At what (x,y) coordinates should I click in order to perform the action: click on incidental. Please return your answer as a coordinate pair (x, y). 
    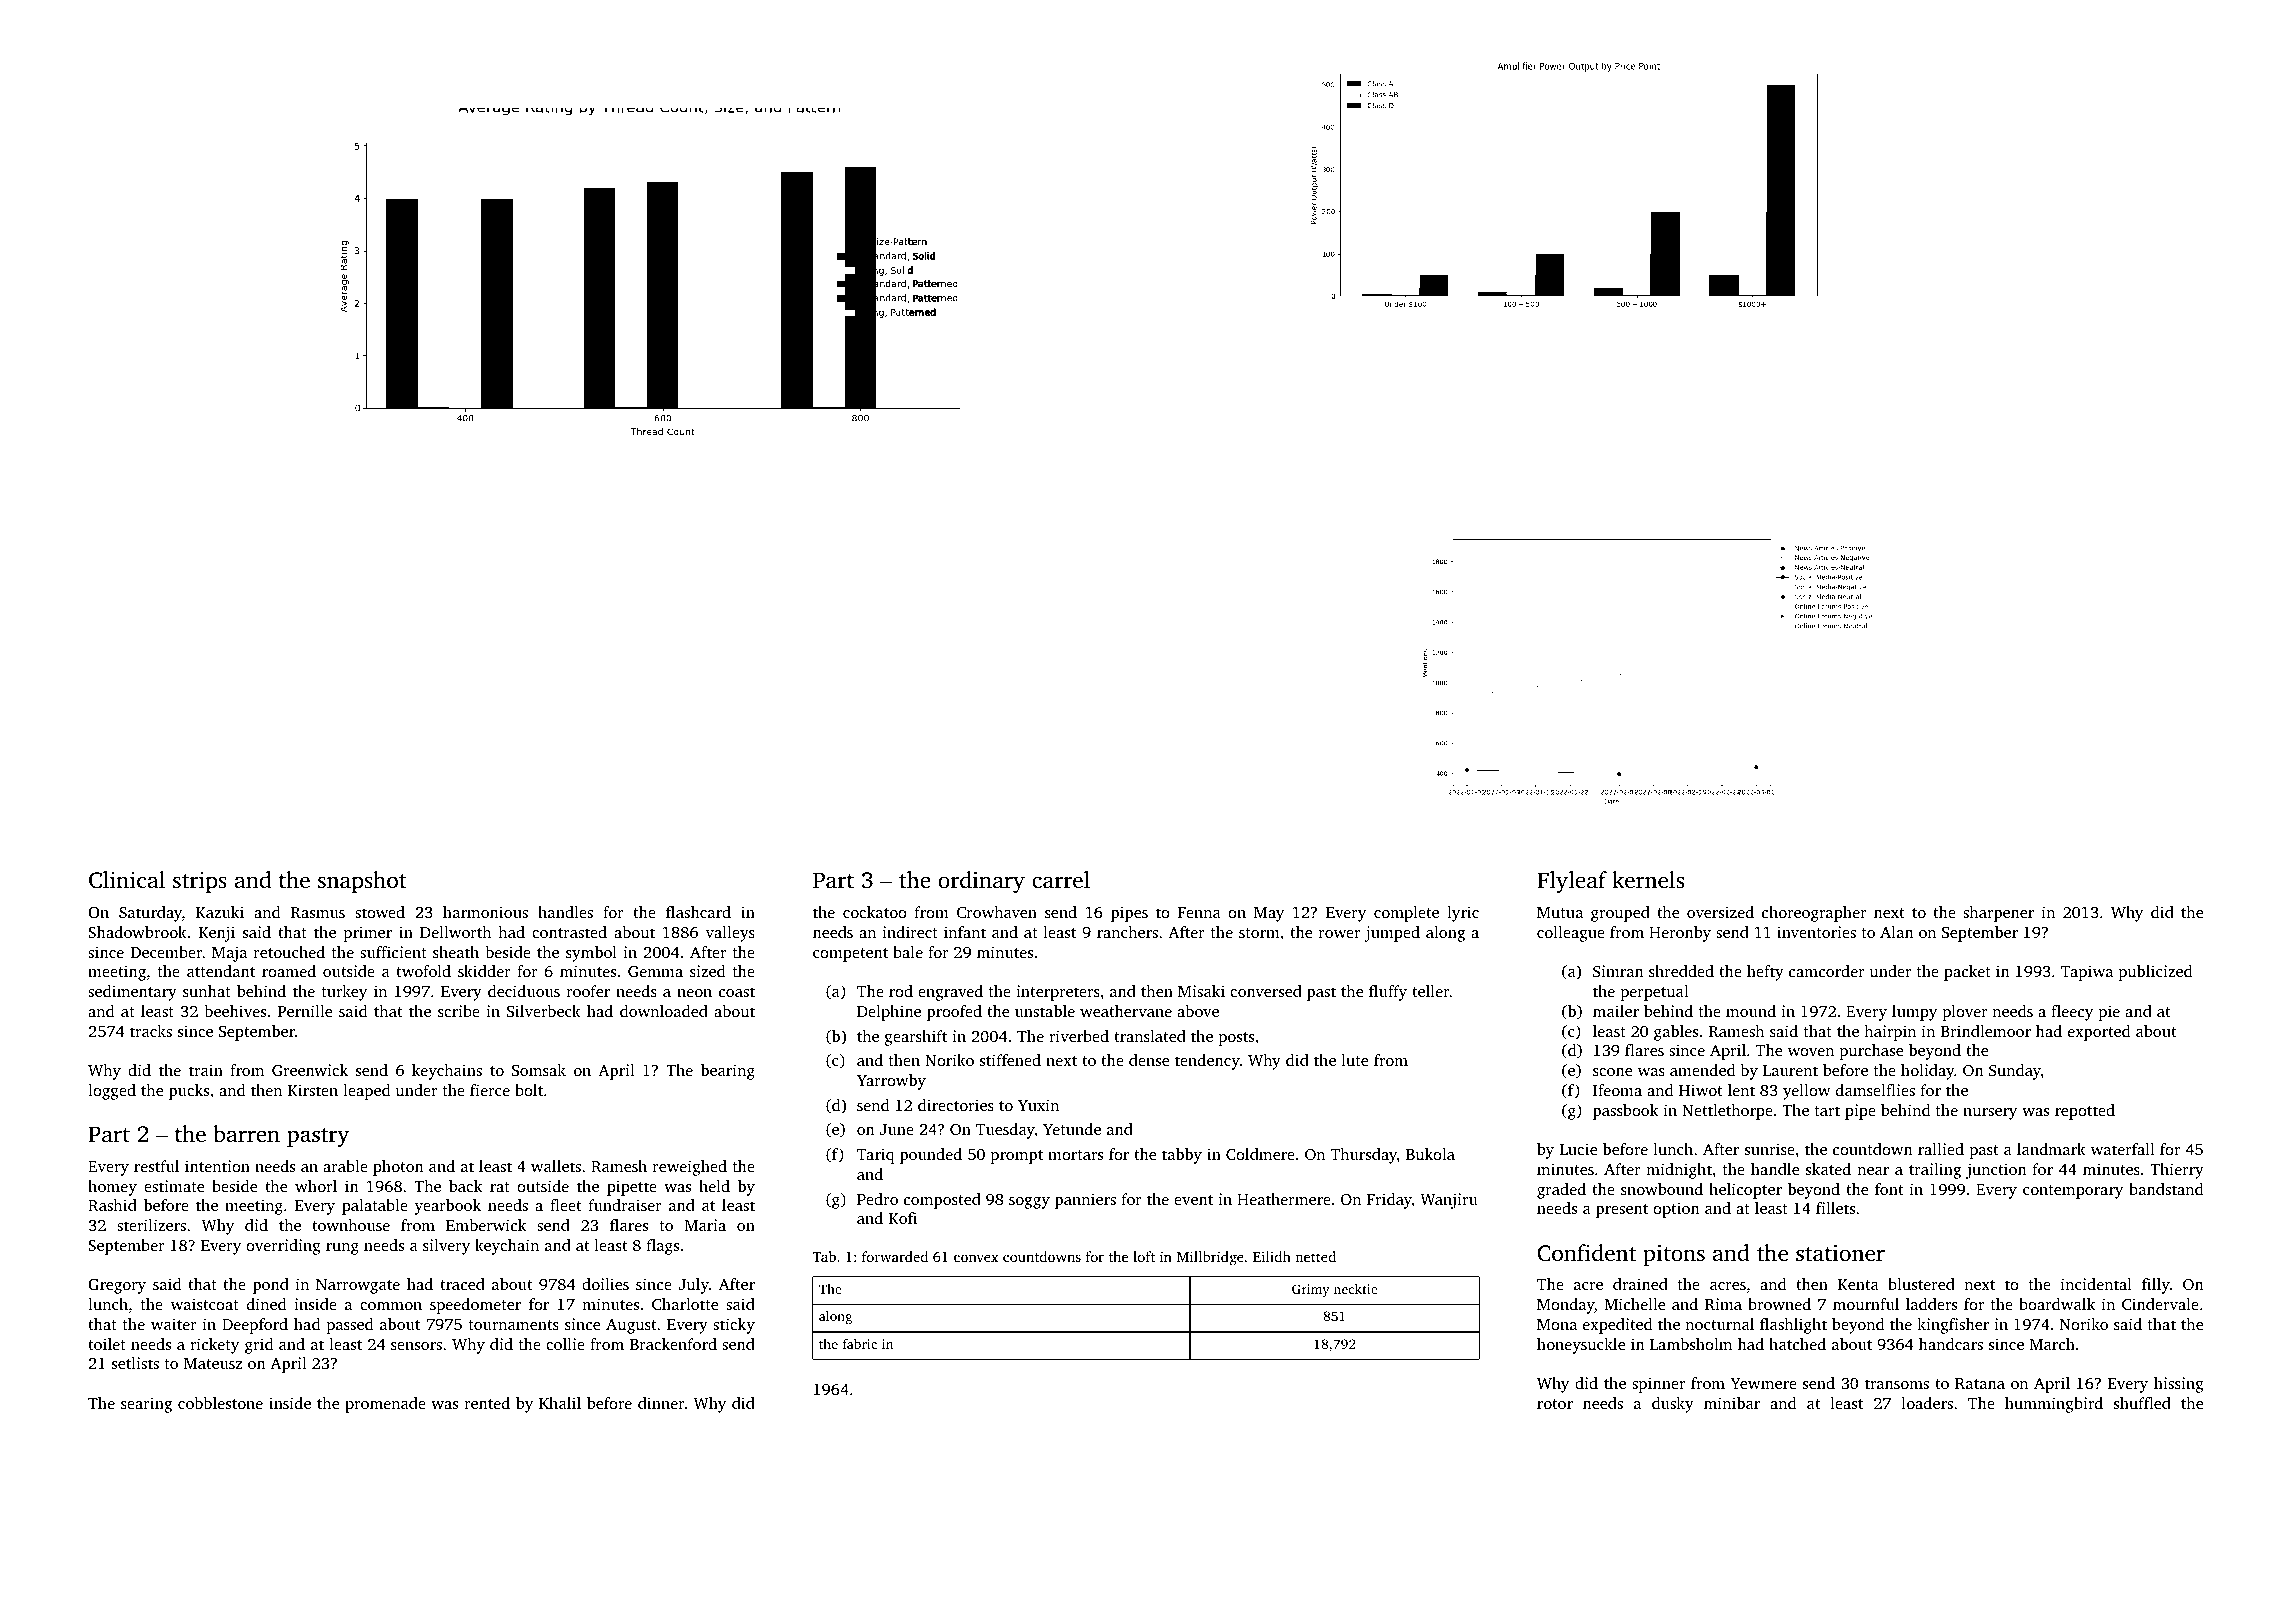
    Looking at the image, I should click on (2096, 1284).
